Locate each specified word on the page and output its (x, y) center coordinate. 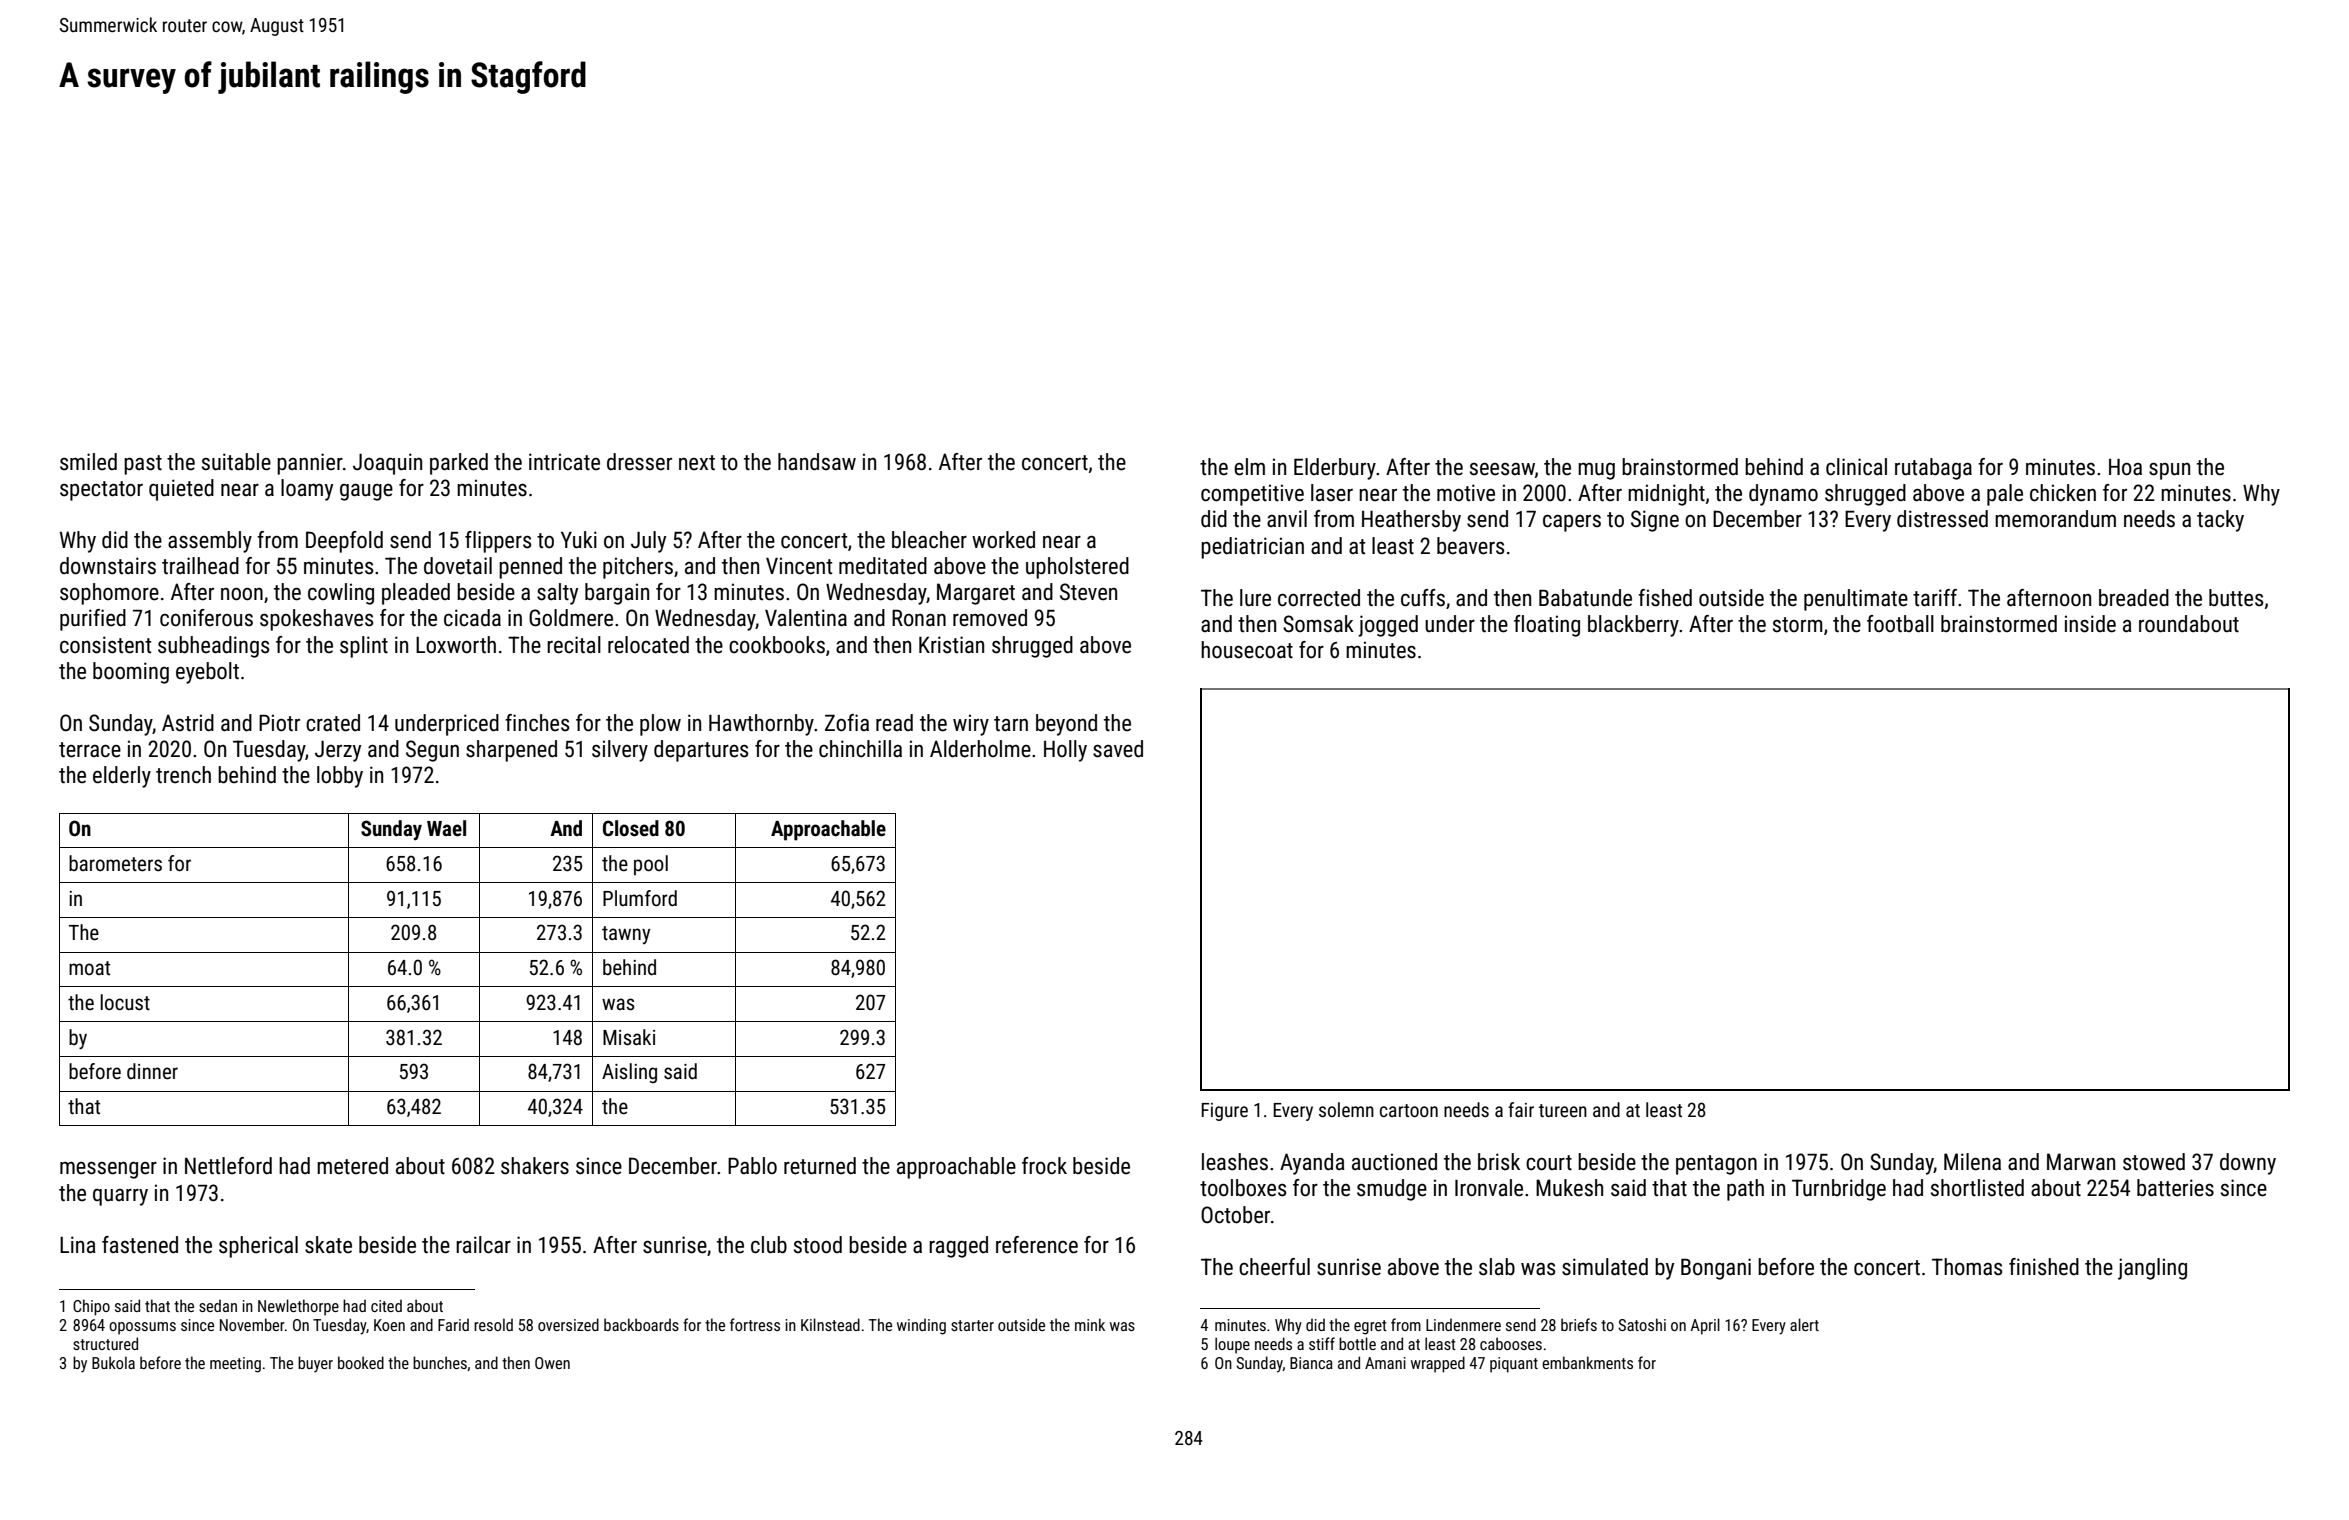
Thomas (1967, 1267)
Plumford (640, 898)
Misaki (629, 1037)
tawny (626, 935)
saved (1118, 749)
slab (1497, 1267)
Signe (1655, 521)
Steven (1088, 592)
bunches (440, 1362)
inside (2090, 624)
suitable (236, 462)
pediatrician (1252, 548)
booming (131, 673)
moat (89, 968)
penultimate (1856, 600)
